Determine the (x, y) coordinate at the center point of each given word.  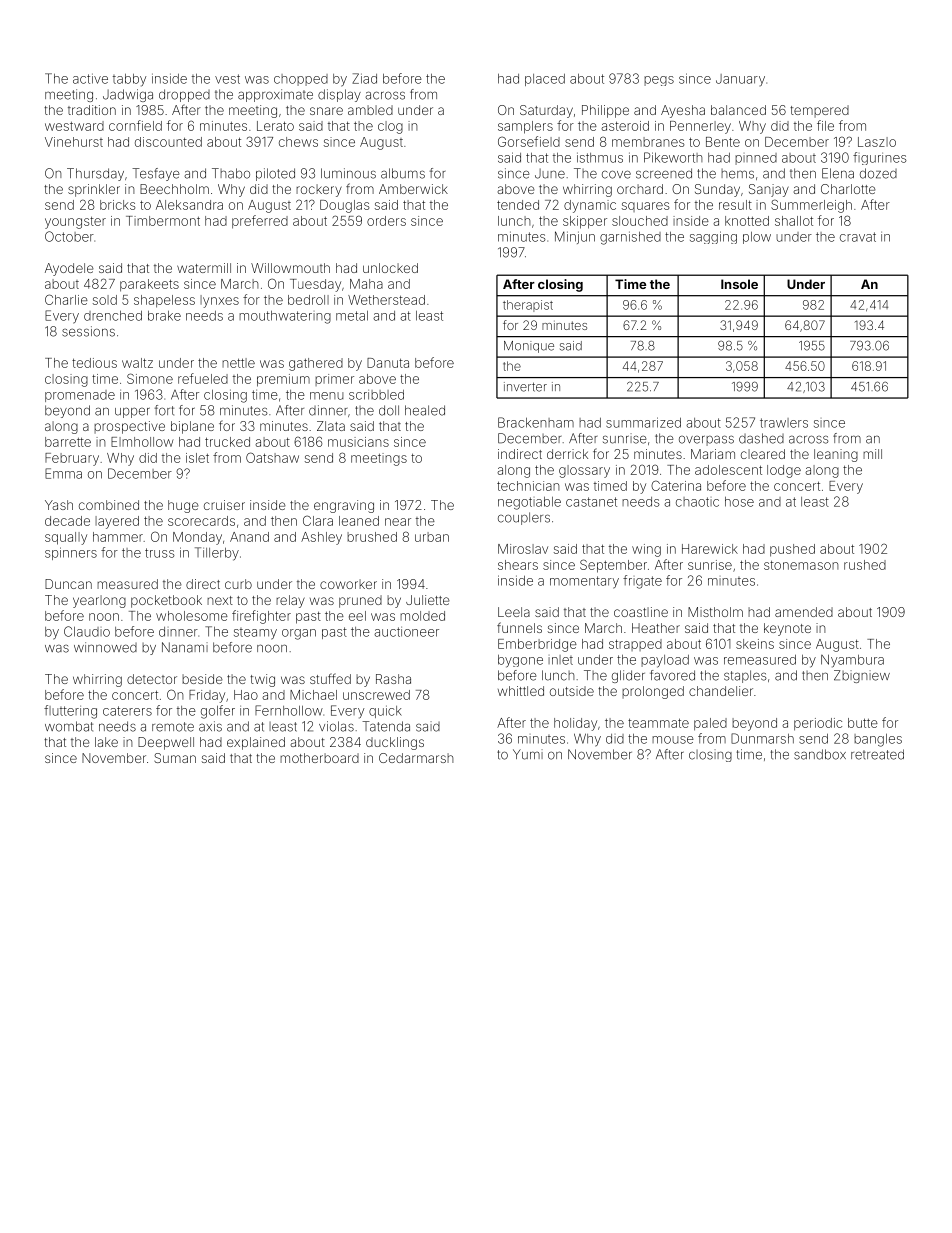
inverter (525, 387)
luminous (348, 173)
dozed (878, 173)
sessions (88, 331)
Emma (63, 473)
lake (106, 742)
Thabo (231, 173)
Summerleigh (811, 206)
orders (386, 221)
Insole (739, 284)
